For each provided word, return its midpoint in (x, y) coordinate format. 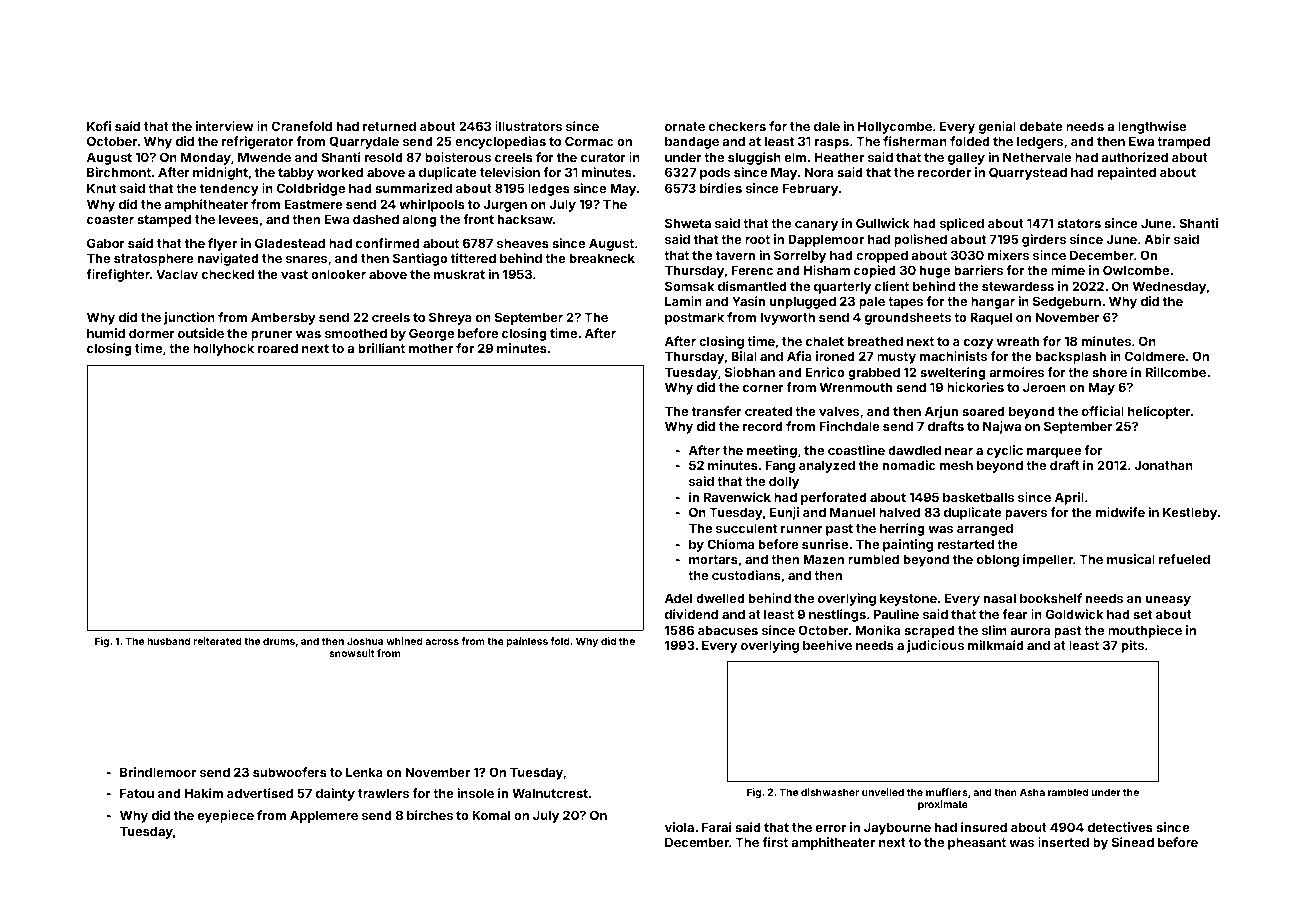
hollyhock (223, 349)
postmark (694, 318)
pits (1133, 646)
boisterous (458, 157)
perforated (834, 498)
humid (106, 333)
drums (279, 641)
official (1103, 411)
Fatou (137, 793)
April (1069, 498)
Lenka (364, 772)
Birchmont (119, 172)
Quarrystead (1028, 173)
